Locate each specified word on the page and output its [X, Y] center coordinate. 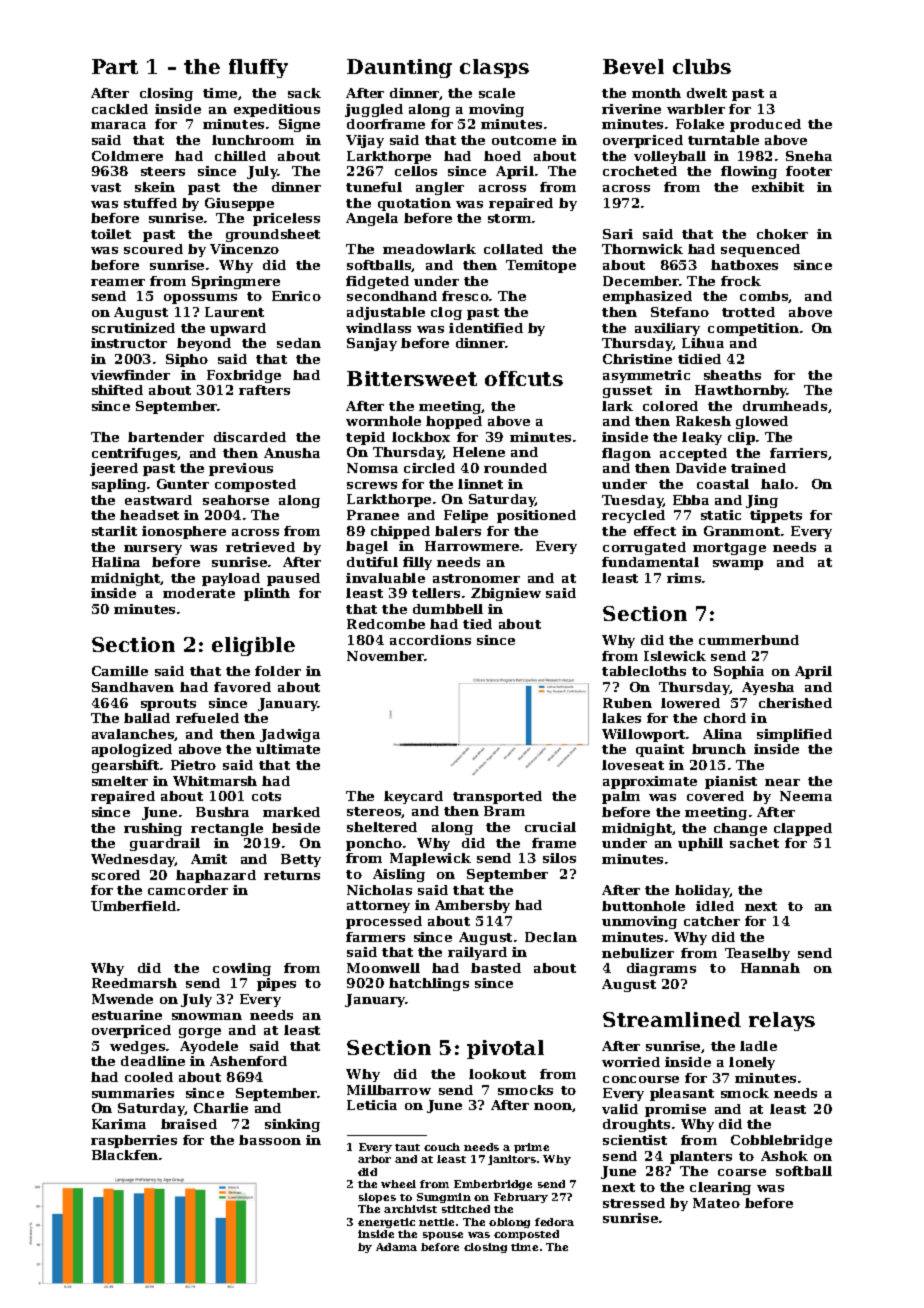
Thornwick [642, 249]
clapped [803, 829]
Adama [396, 1247]
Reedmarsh [134, 983]
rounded [515, 468]
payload [231, 579]
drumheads [785, 406]
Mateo [716, 1203]
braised [189, 1124]
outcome [524, 140]
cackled [120, 109]
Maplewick [430, 859]
